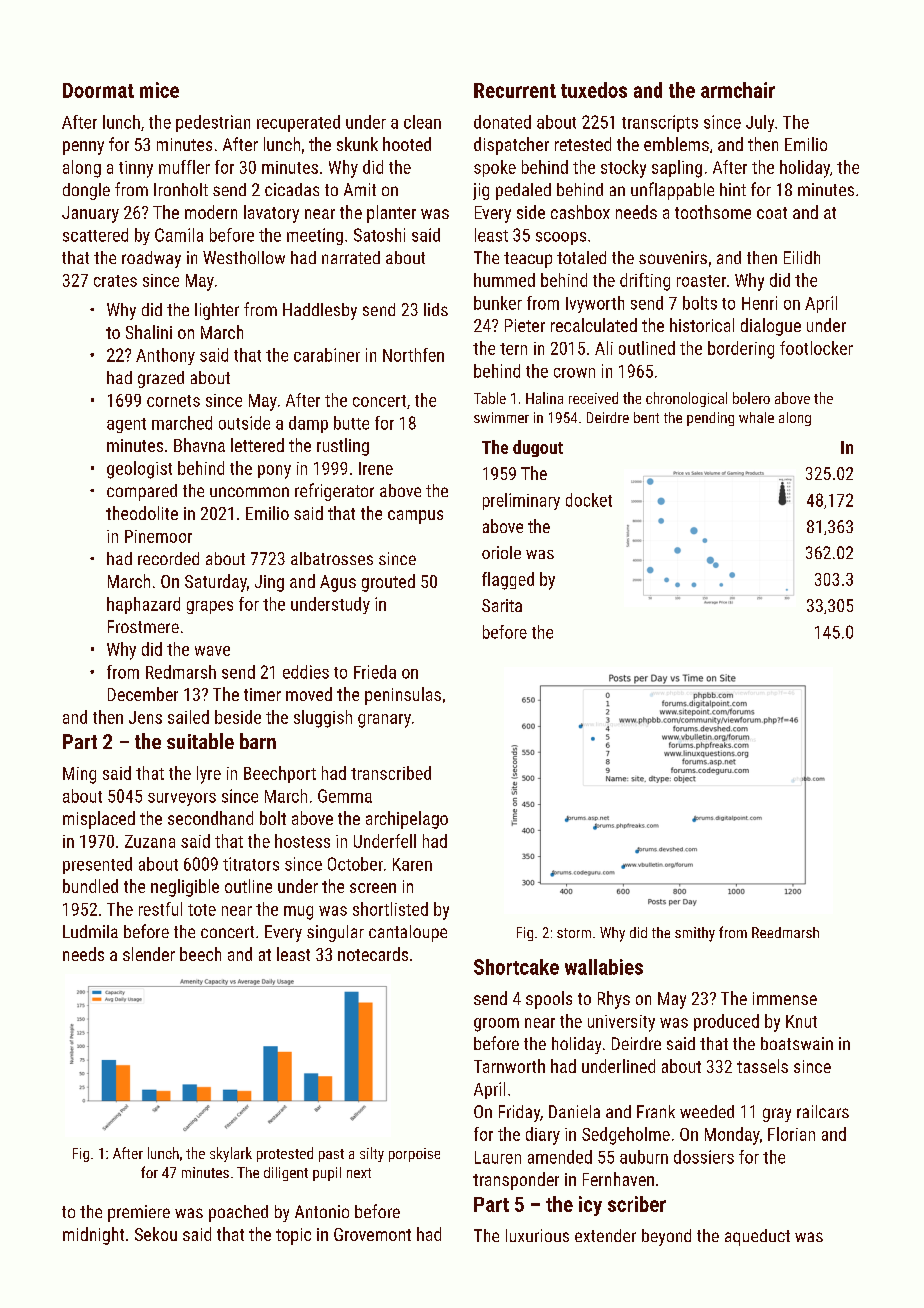 Image resolution: width=924 pixels, height=1308 pixels. I want to click on archipelago, so click(407, 820).
